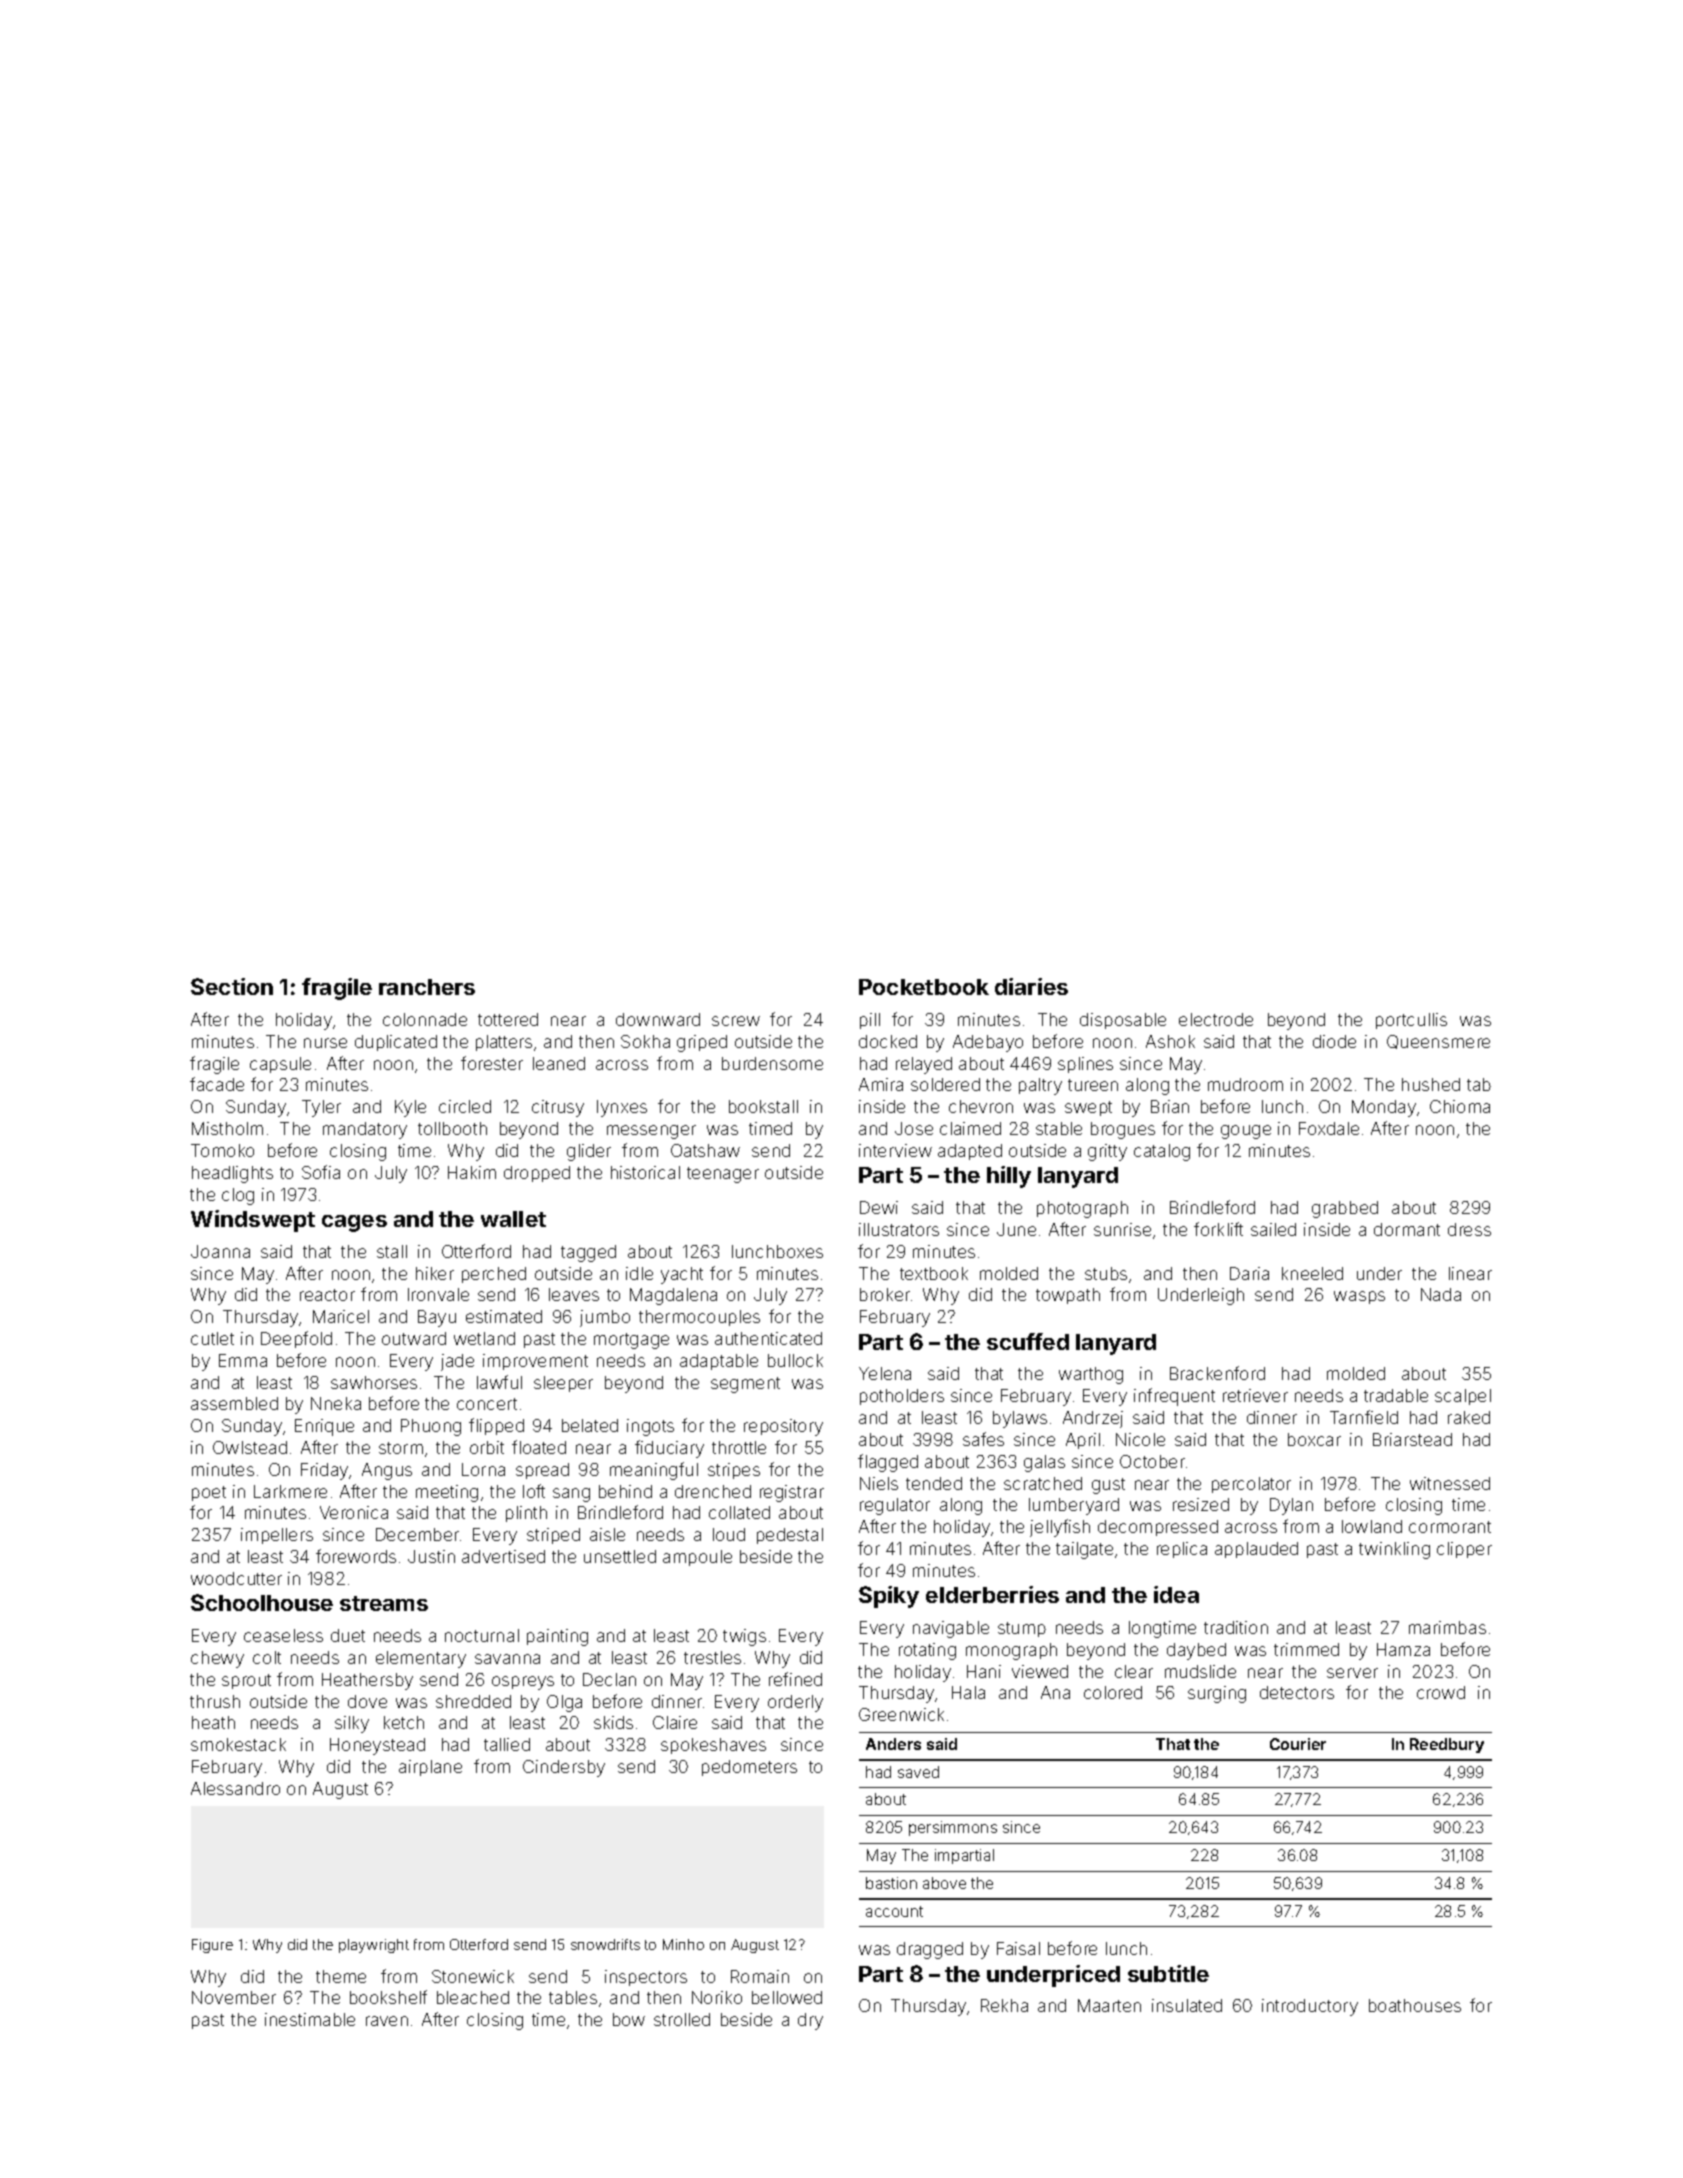  What do you see at coordinates (1245, 1084) in the page?
I see `mudroom` at bounding box center [1245, 1084].
